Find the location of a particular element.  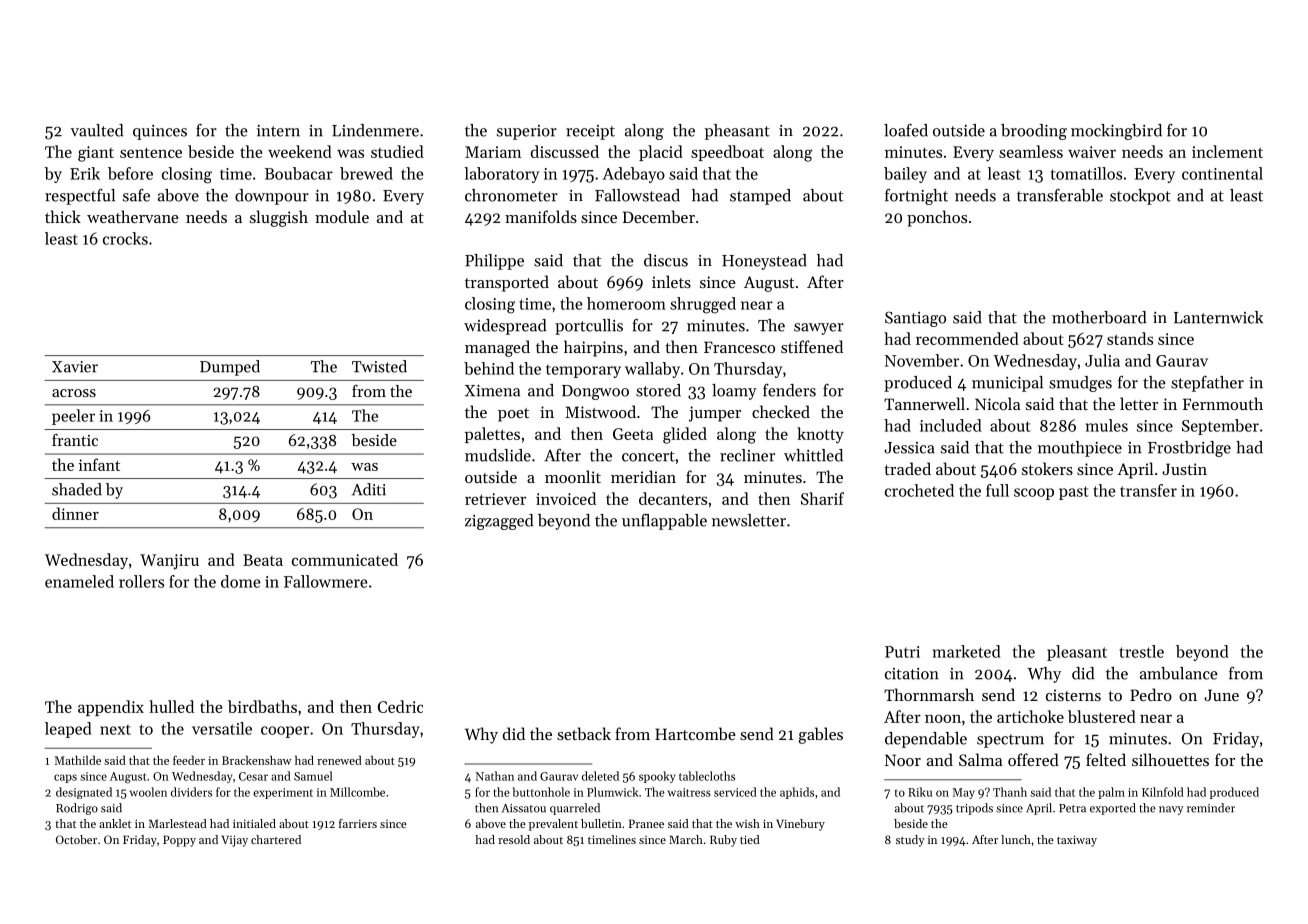

stepfather is located at coordinates (1207, 384).
